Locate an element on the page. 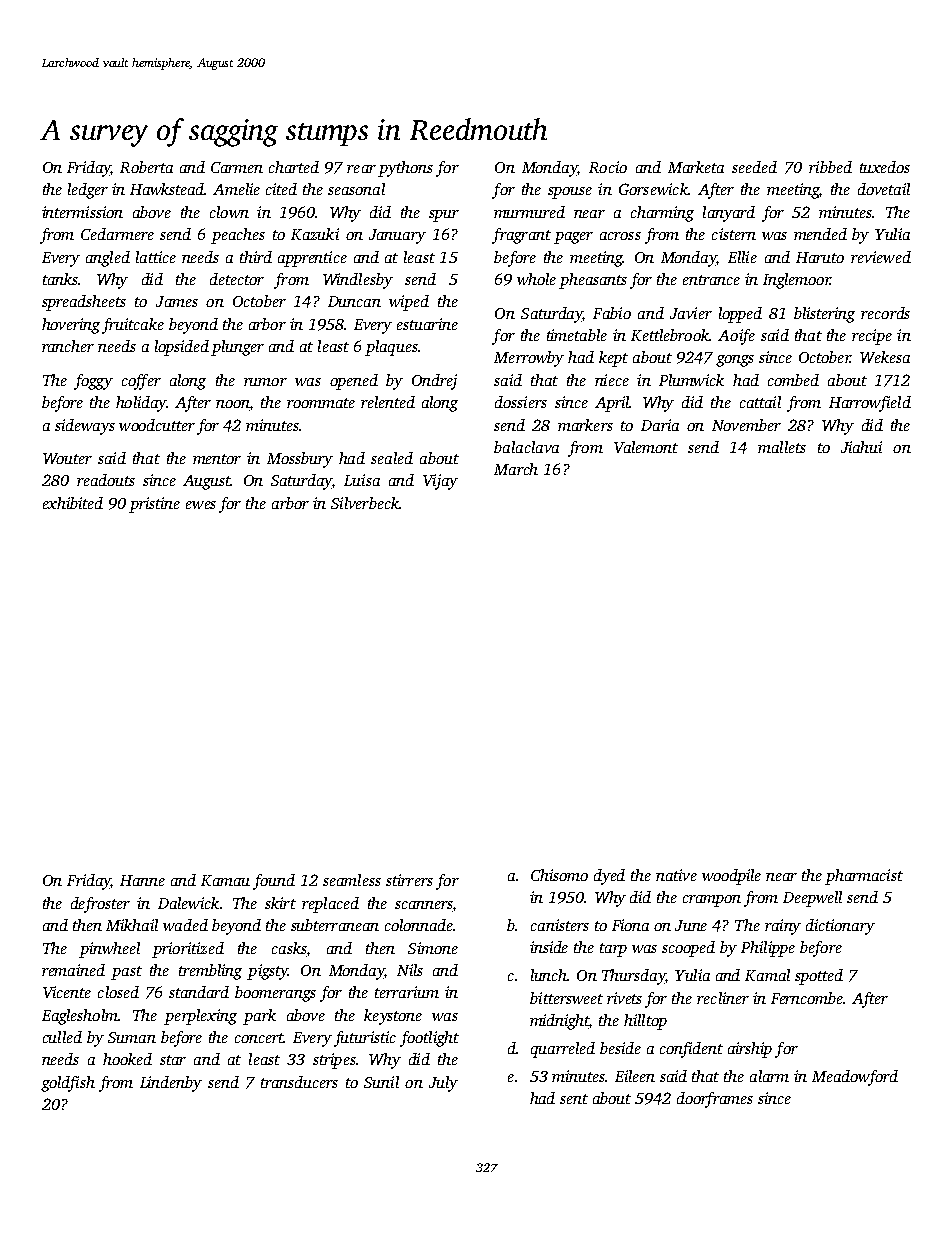  mallets is located at coordinates (782, 447).
